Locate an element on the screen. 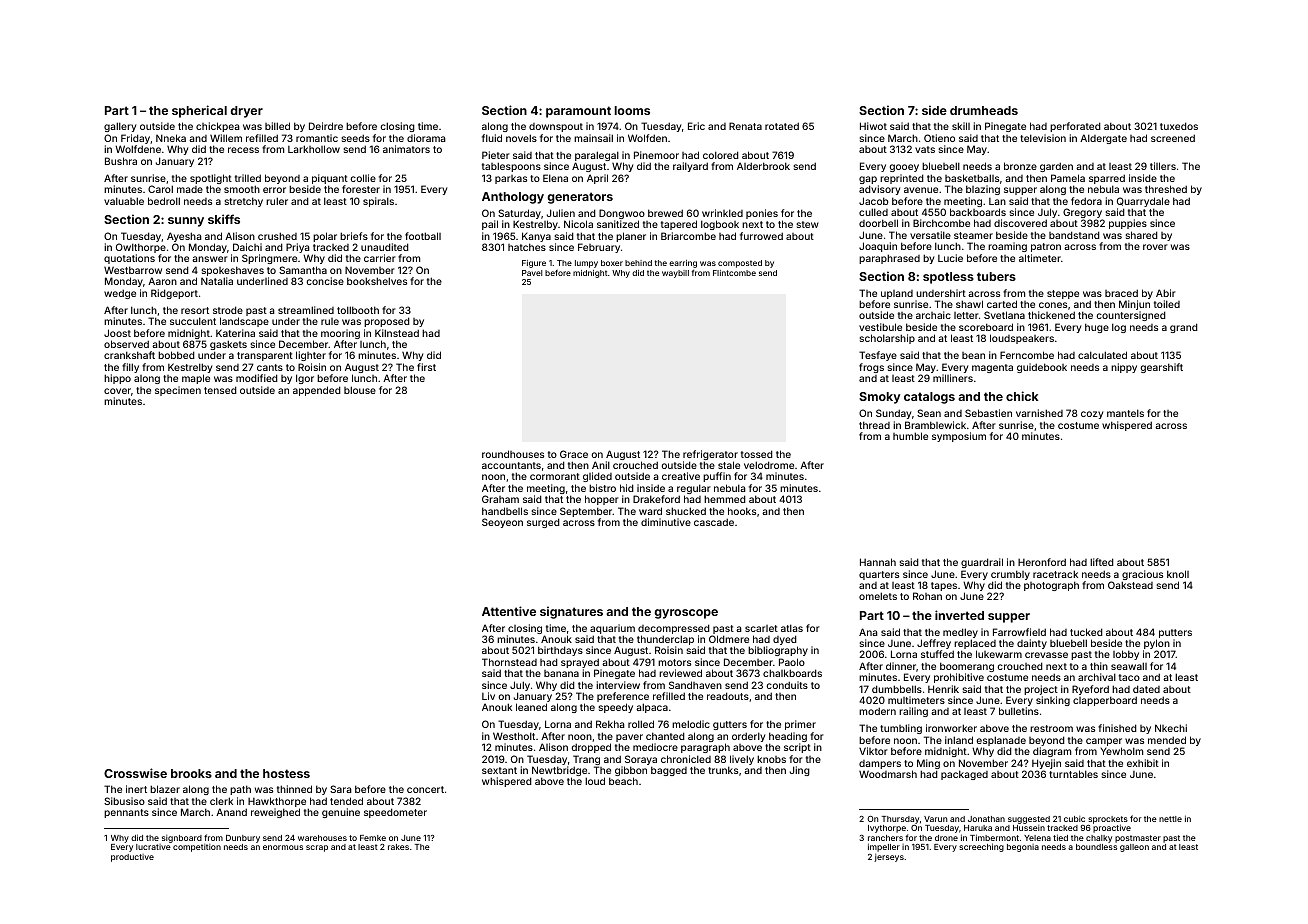 This screenshot has width=1308, height=924. tensed is located at coordinates (220, 390).
